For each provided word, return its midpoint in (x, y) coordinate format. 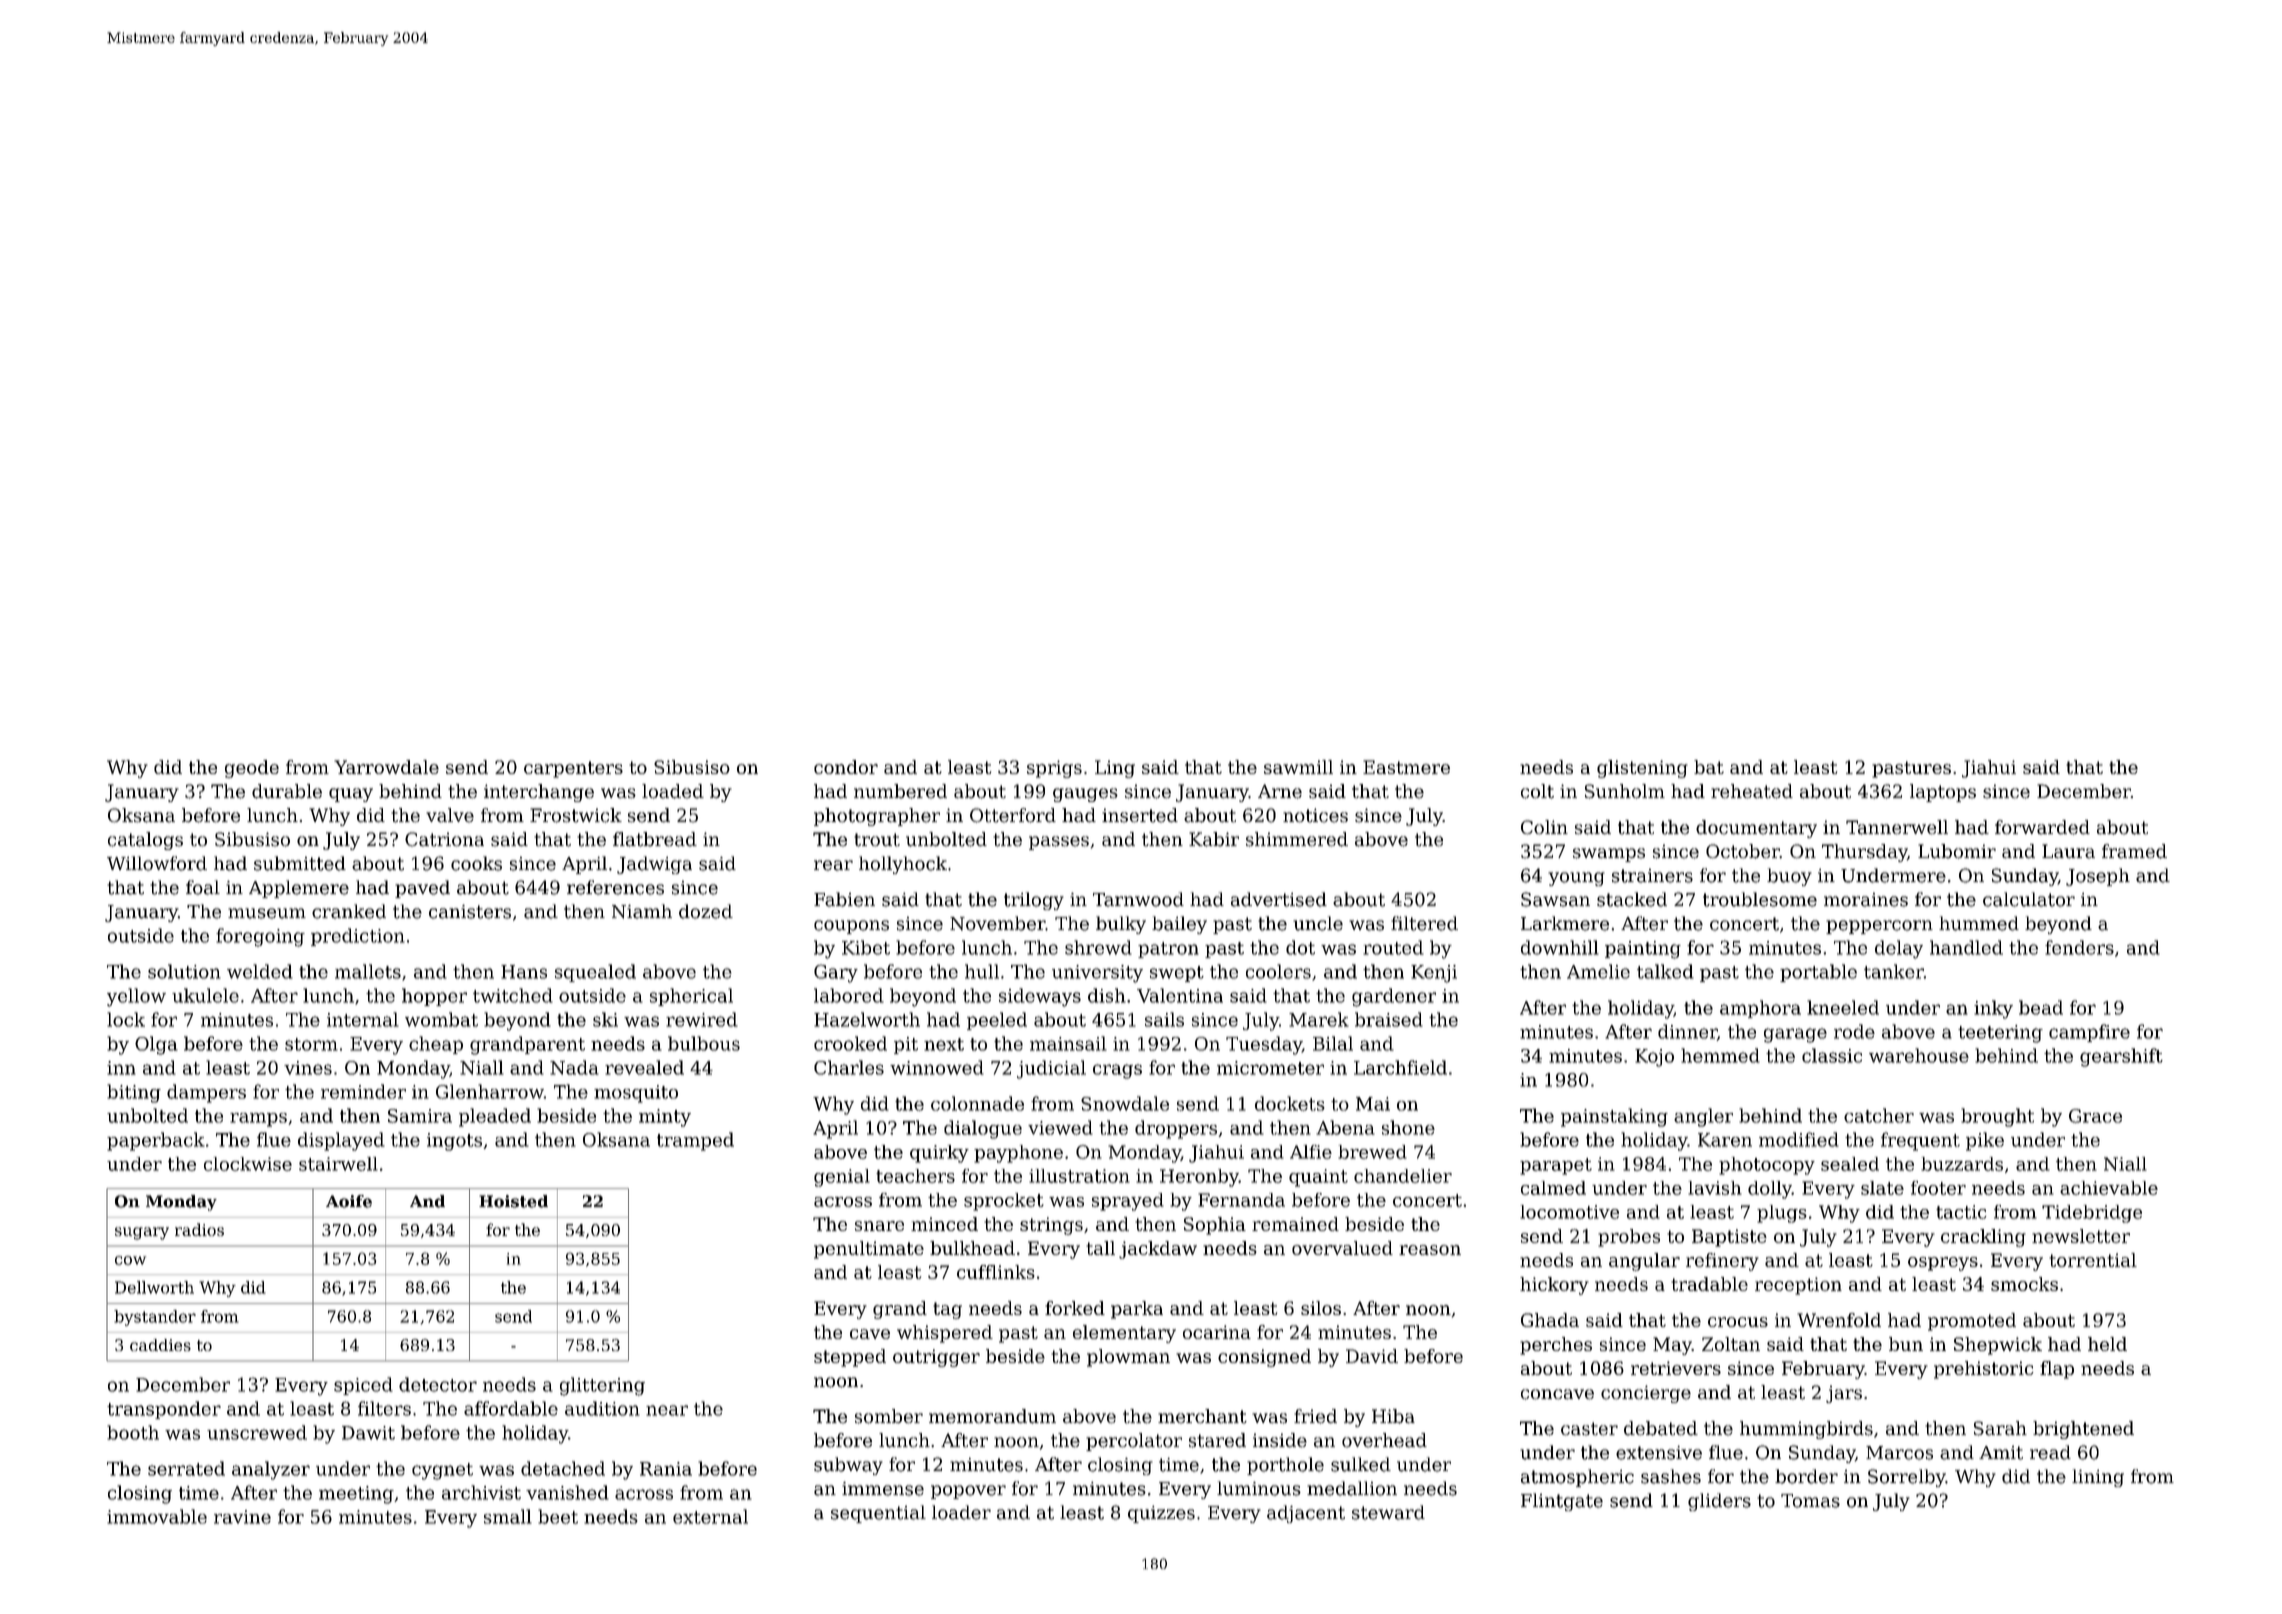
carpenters (573, 769)
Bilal (1333, 1043)
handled (1966, 947)
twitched (513, 995)
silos (1321, 1308)
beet (558, 1516)
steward (1388, 1512)
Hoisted (513, 1201)
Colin (1544, 827)
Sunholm (1625, 791)
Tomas (1810, 1501)
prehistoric (1984, 1370)
